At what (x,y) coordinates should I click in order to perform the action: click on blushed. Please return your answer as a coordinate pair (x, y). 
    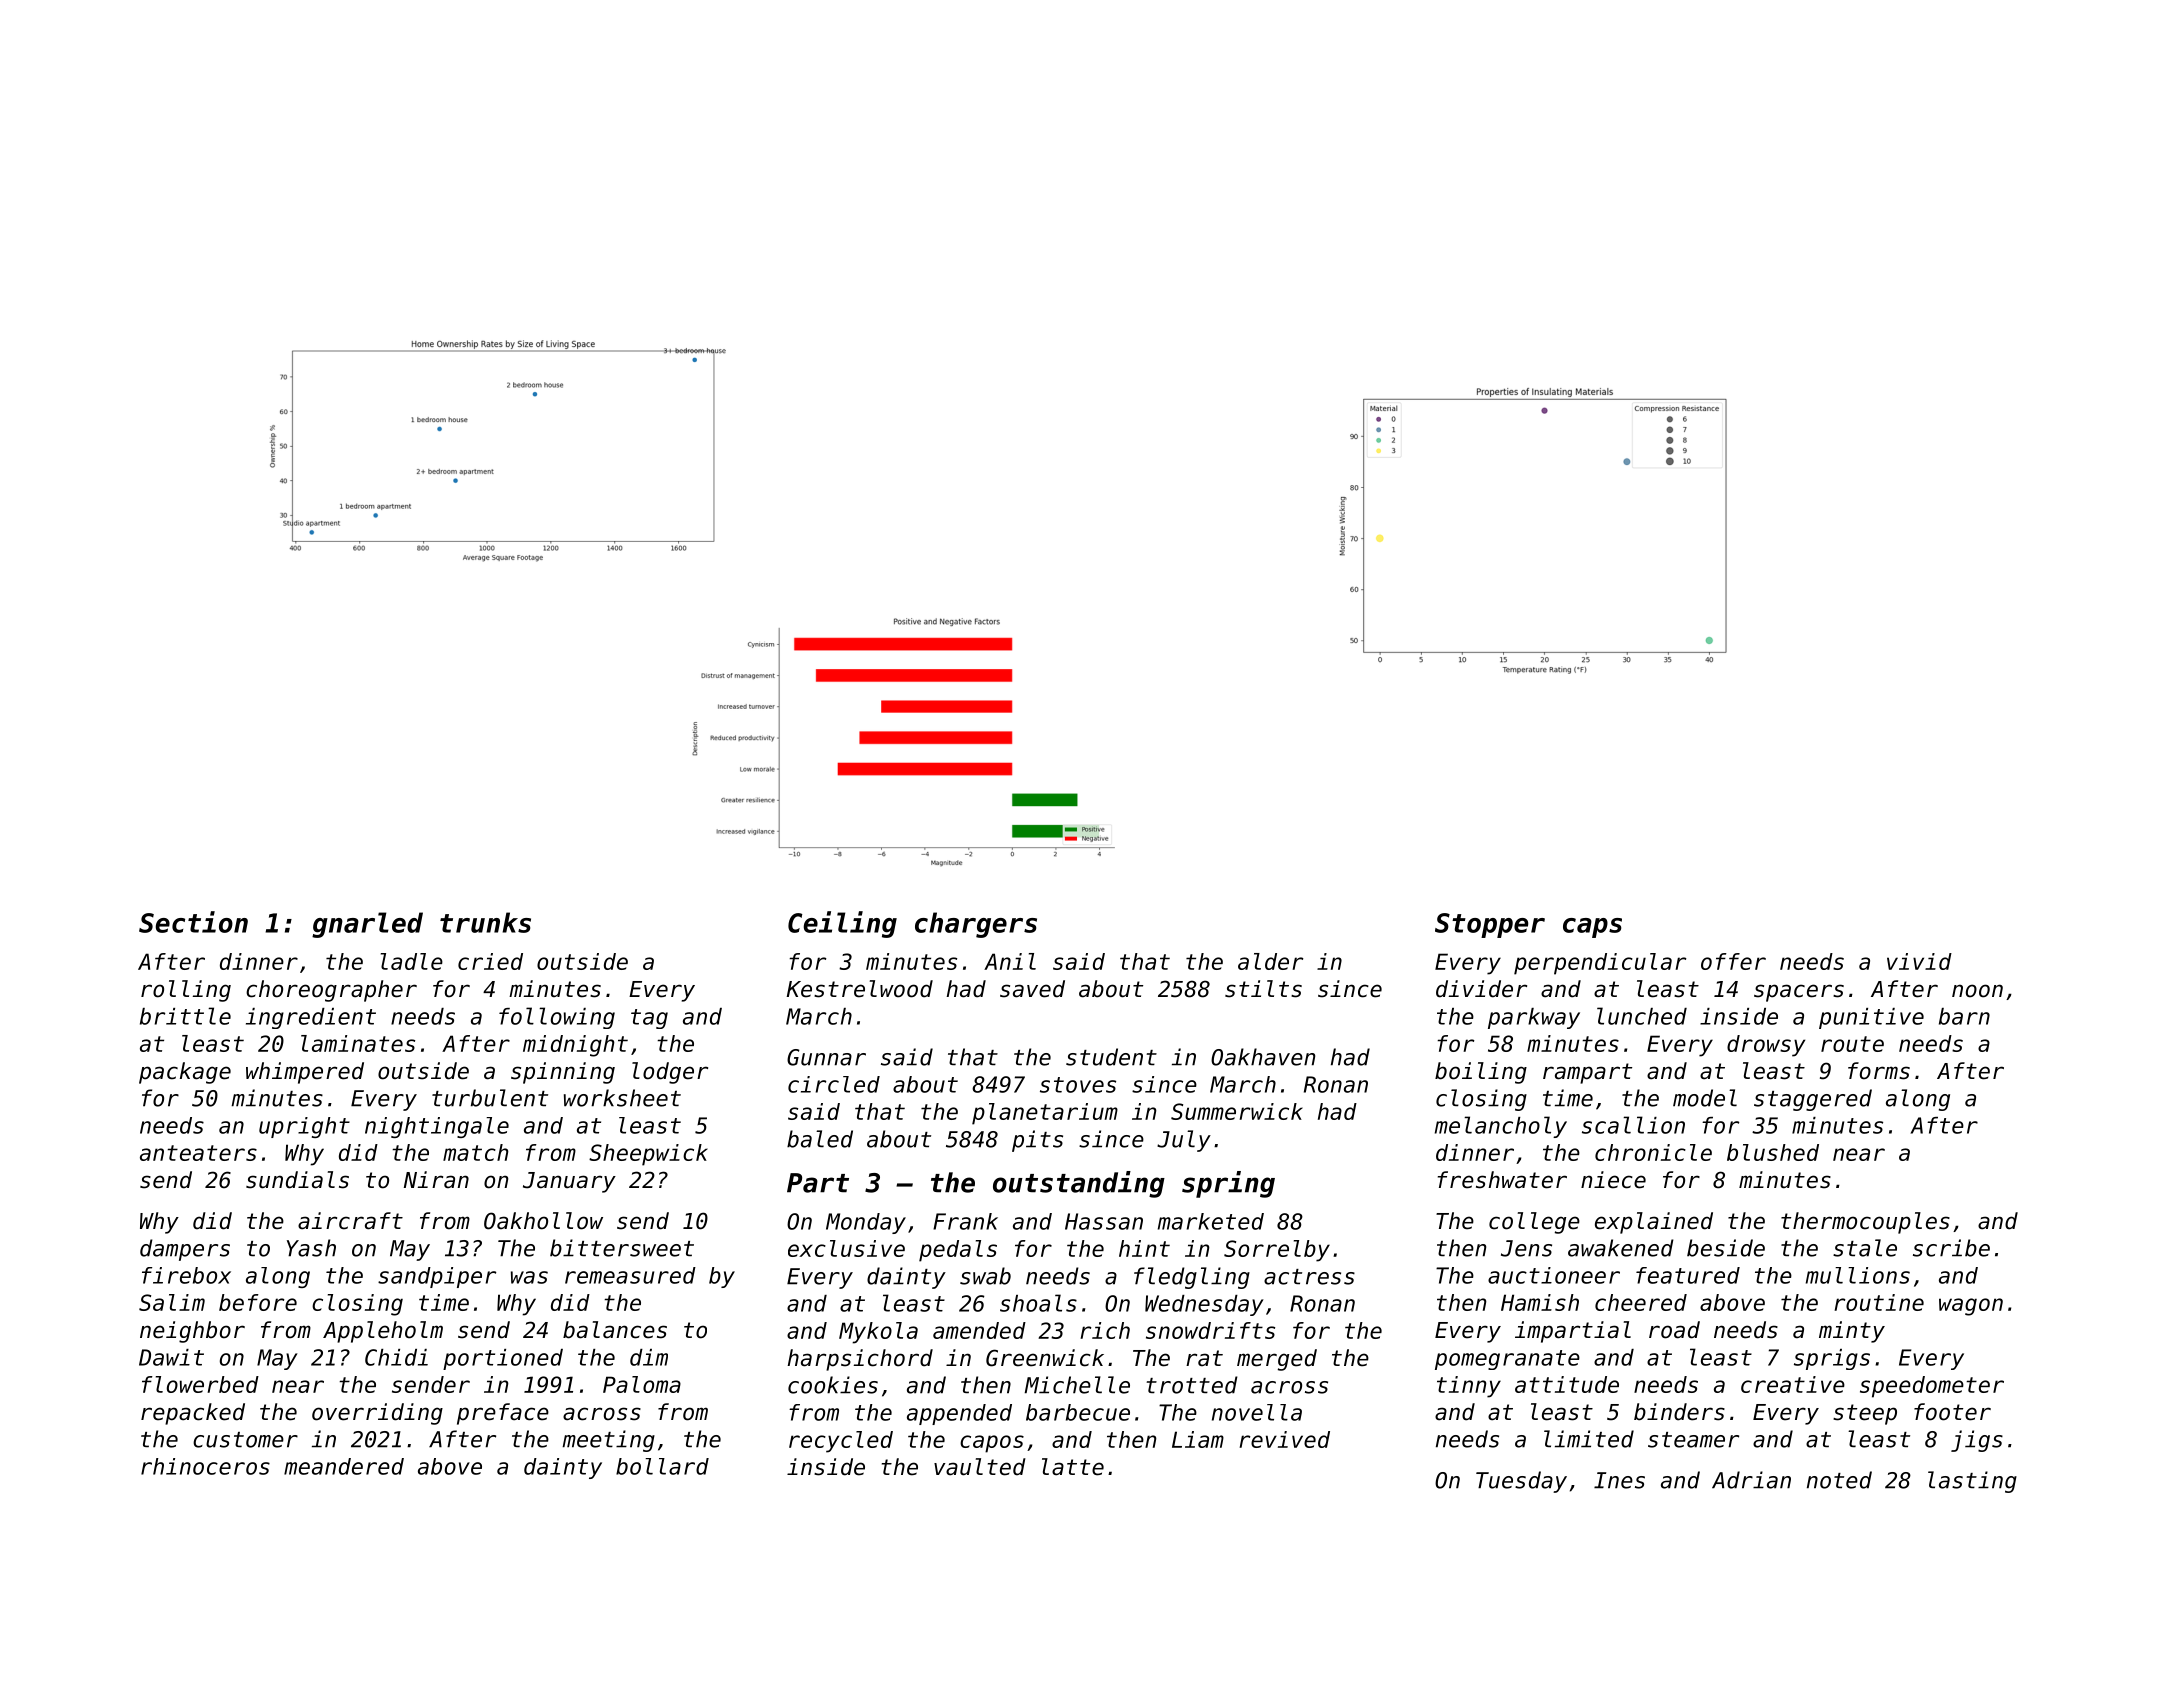
    Looking at the image, I should click on (1773, 1152).
